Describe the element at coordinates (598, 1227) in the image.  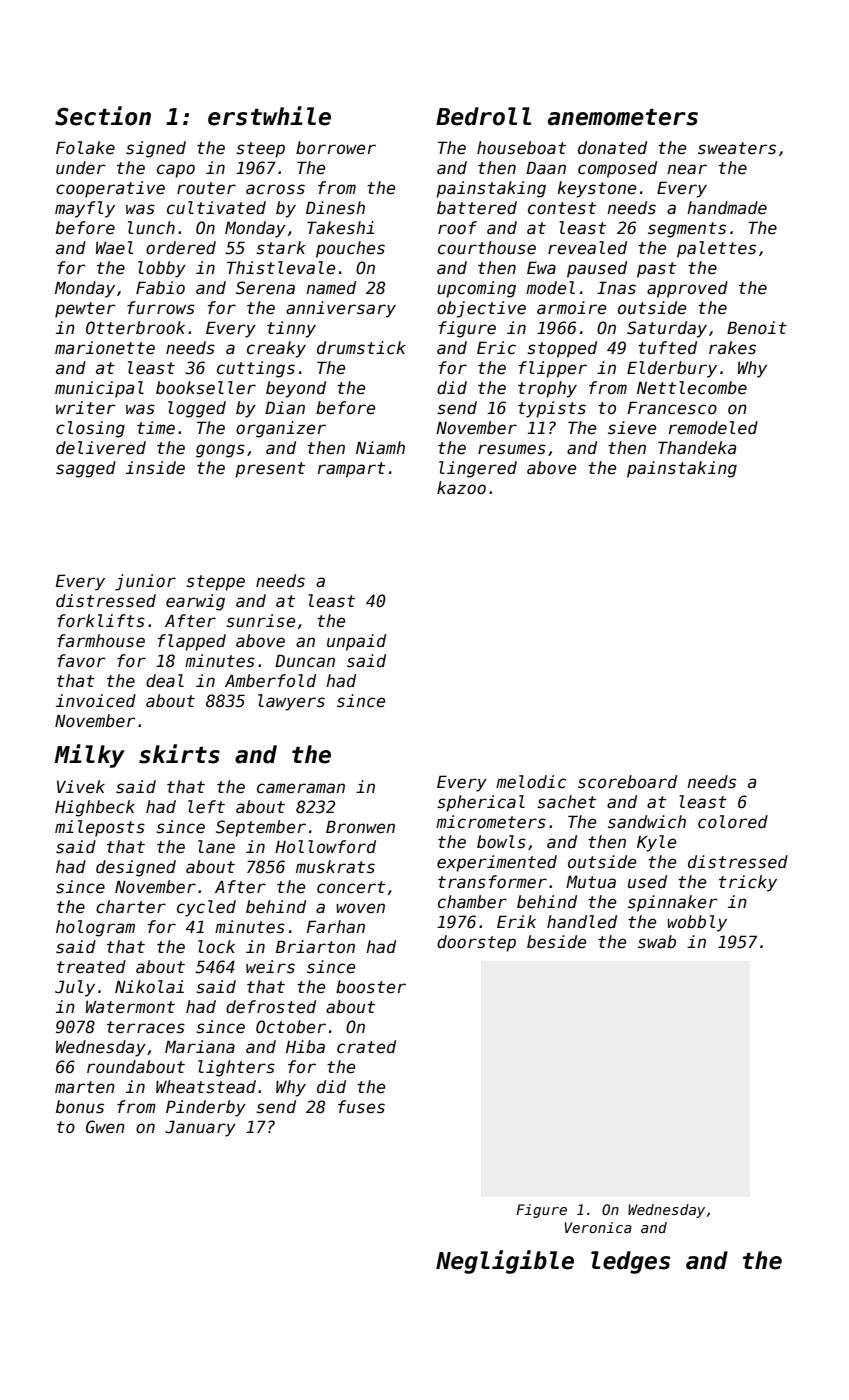
I see `Veronica` at that location.
